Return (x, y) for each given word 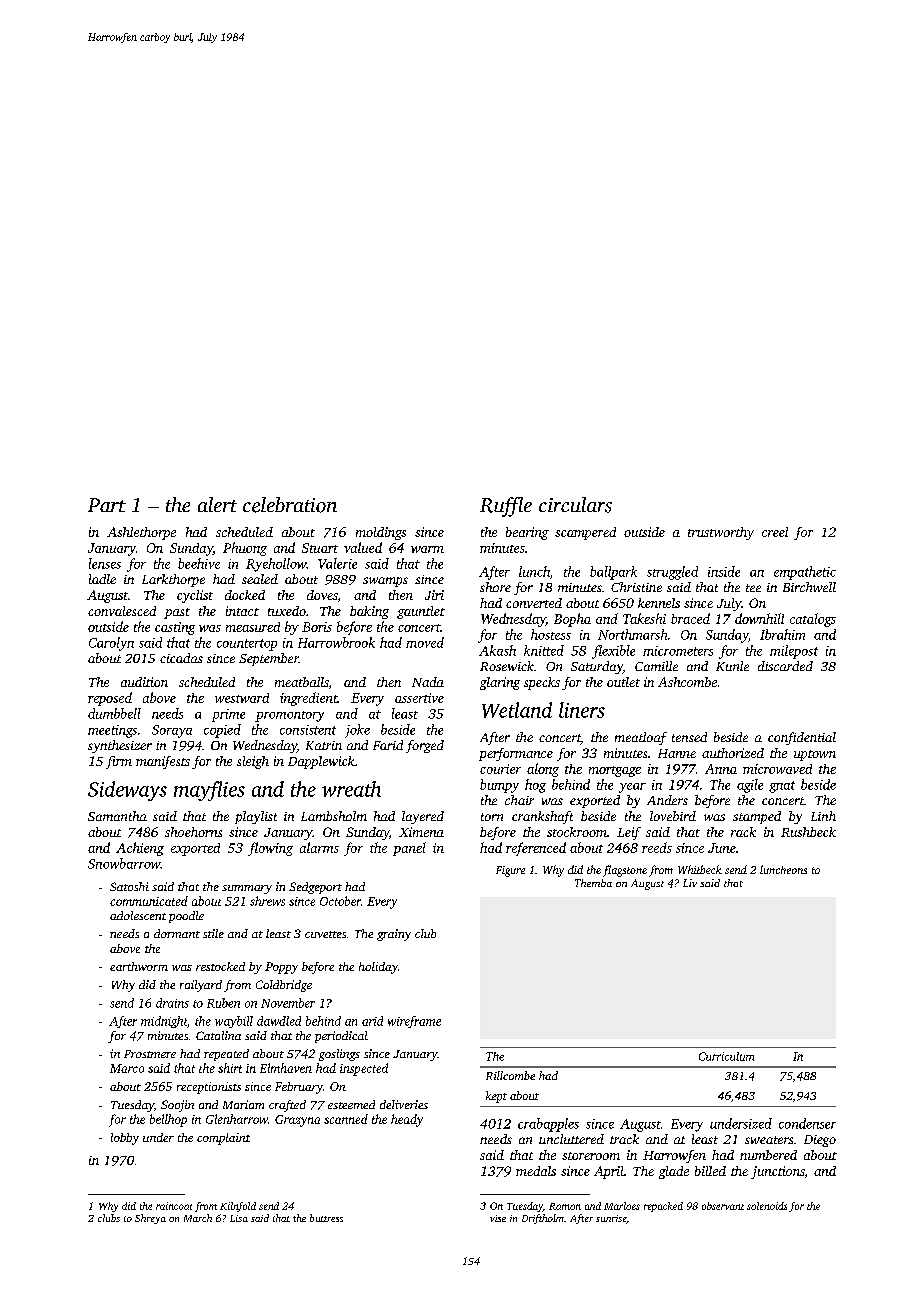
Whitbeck (700, 869)
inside (724, 571)
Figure (510, 871)
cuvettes (325, 934)
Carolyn (111, 644)
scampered (585, 533)
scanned (346, 1119)
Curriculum (726, 1056)
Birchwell (809, 587)
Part (107, 505)
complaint (223, 1139)
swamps (385, 582)
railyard (201, 986)
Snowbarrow (124, 863)
